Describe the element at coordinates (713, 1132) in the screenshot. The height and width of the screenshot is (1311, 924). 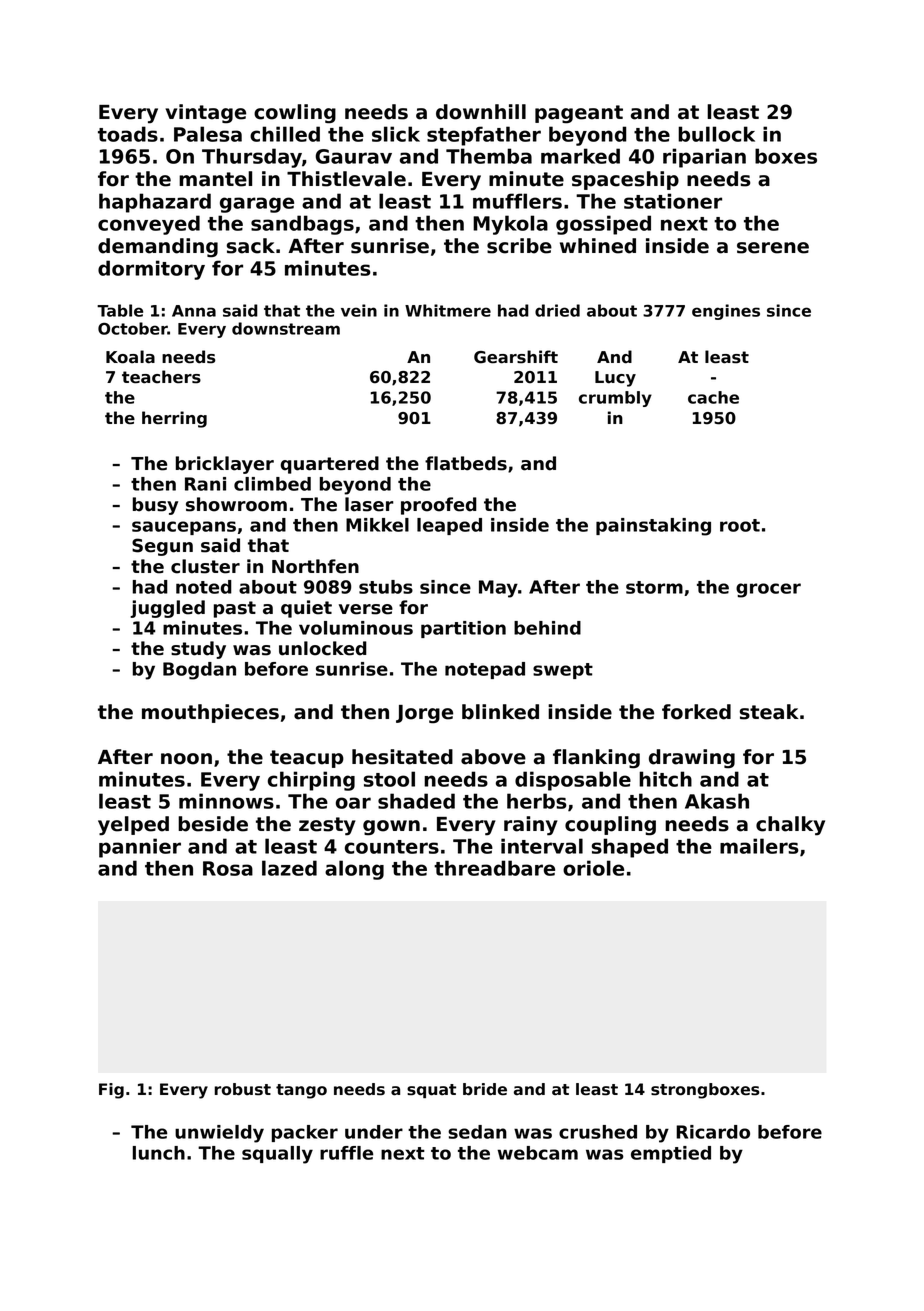
I see `Ricardo` at that location.
